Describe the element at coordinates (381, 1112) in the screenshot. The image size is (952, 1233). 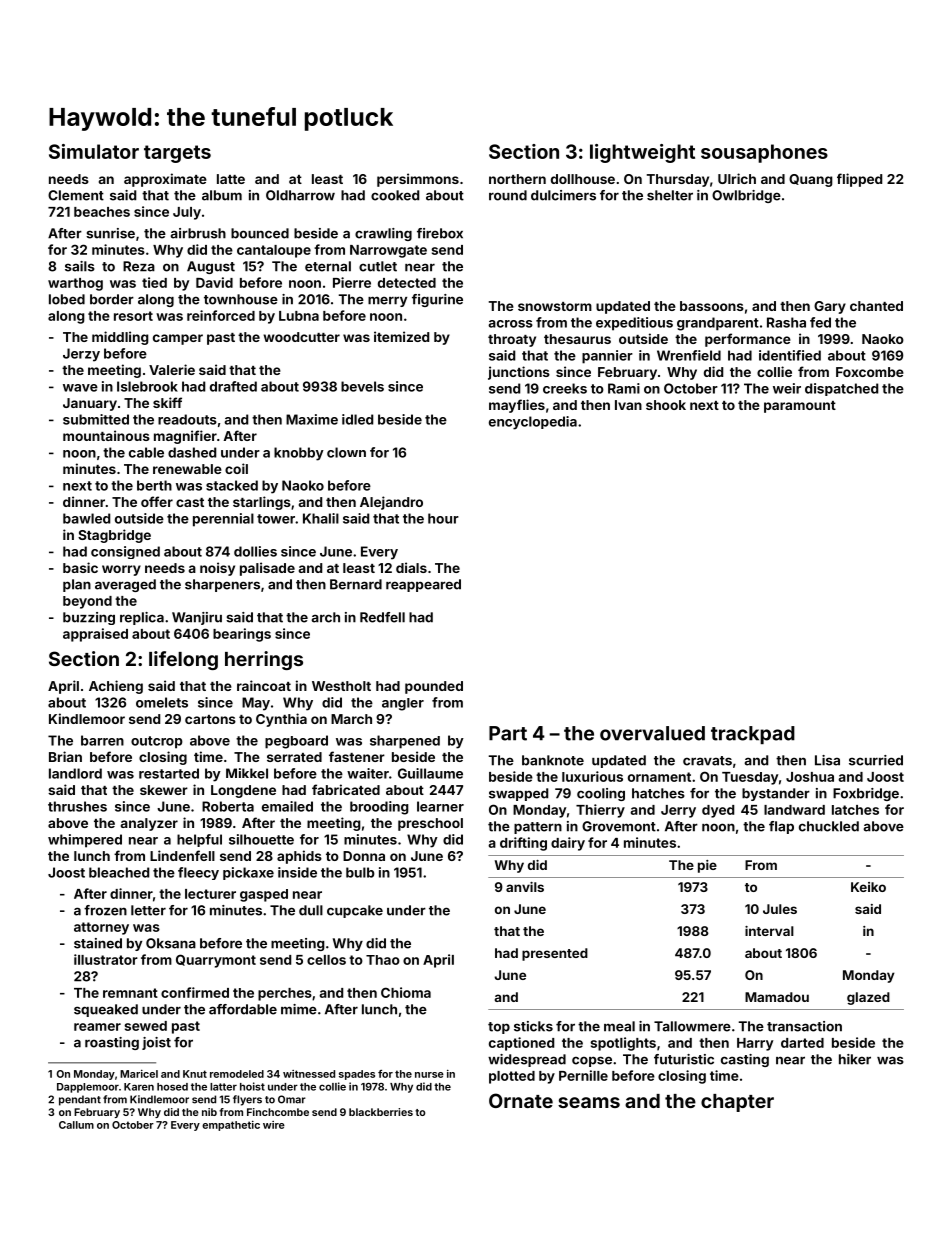
I see `blackberries` at that location.
